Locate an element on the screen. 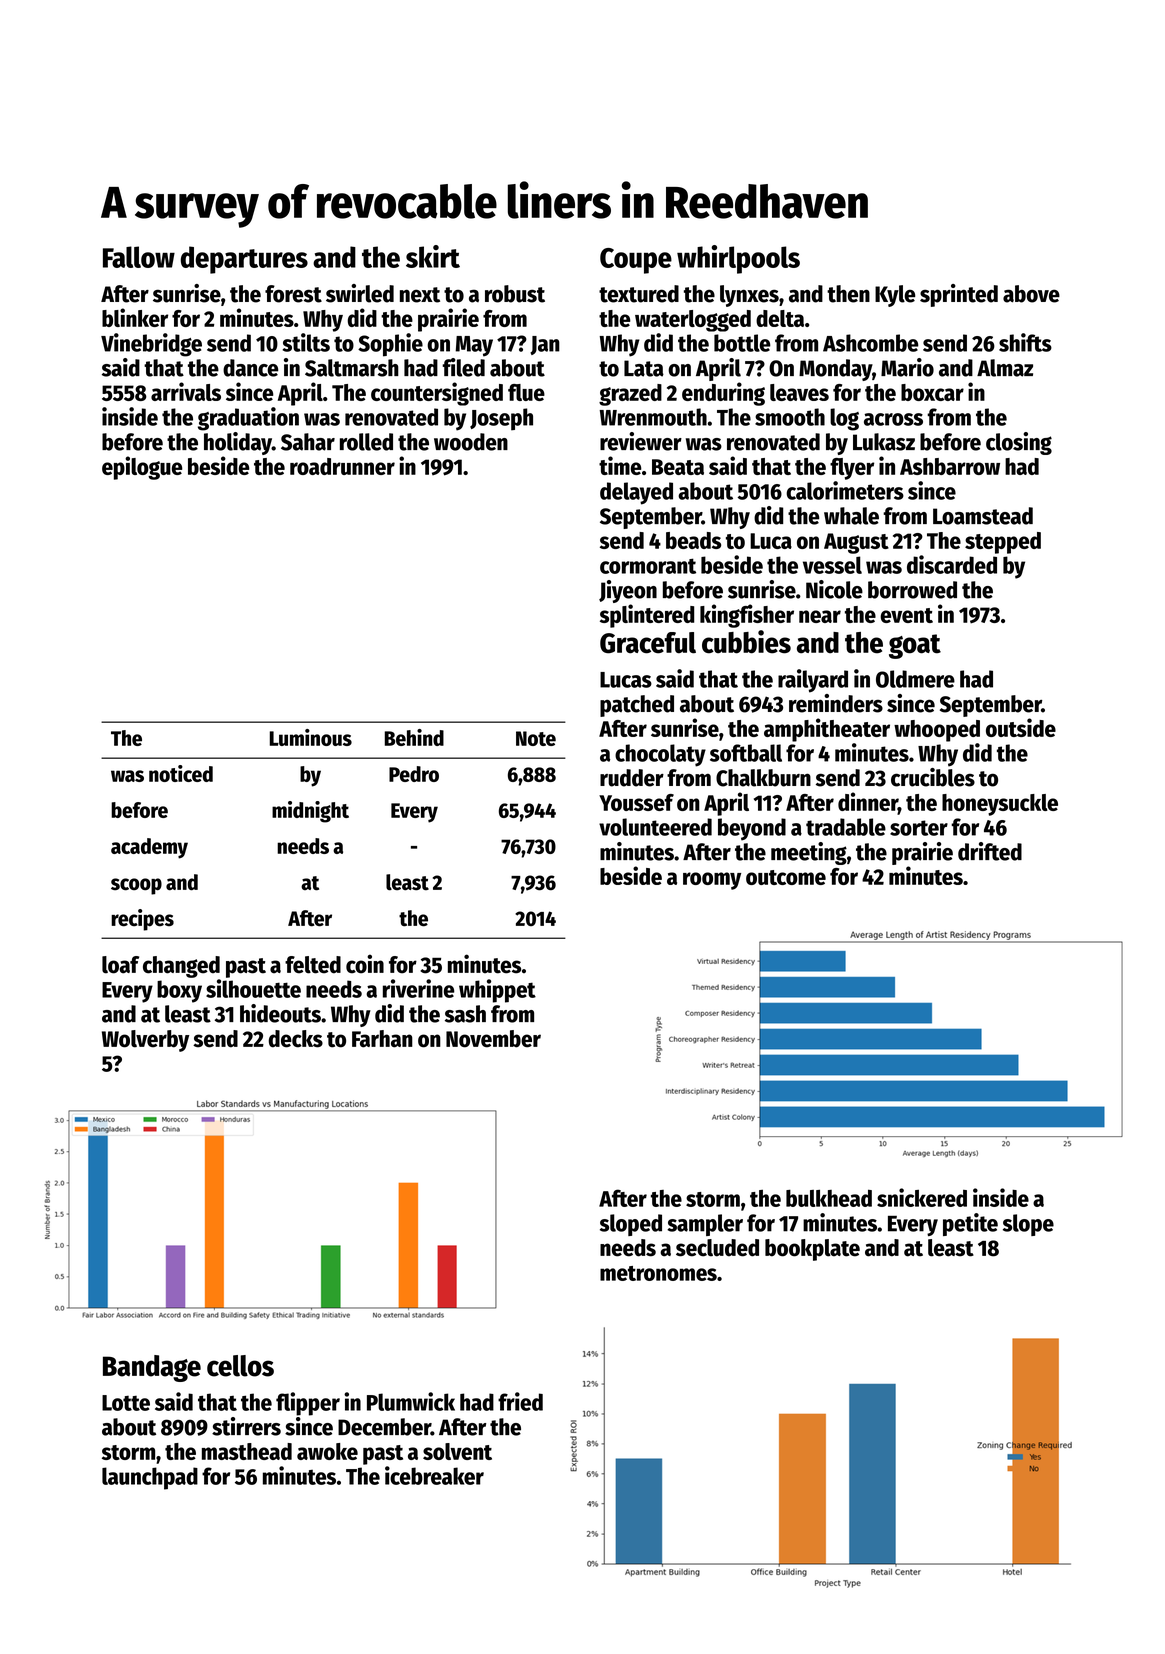 This screenshot has width=1165, height=1654. Wolverby is located at coordinates (145, 1041).
